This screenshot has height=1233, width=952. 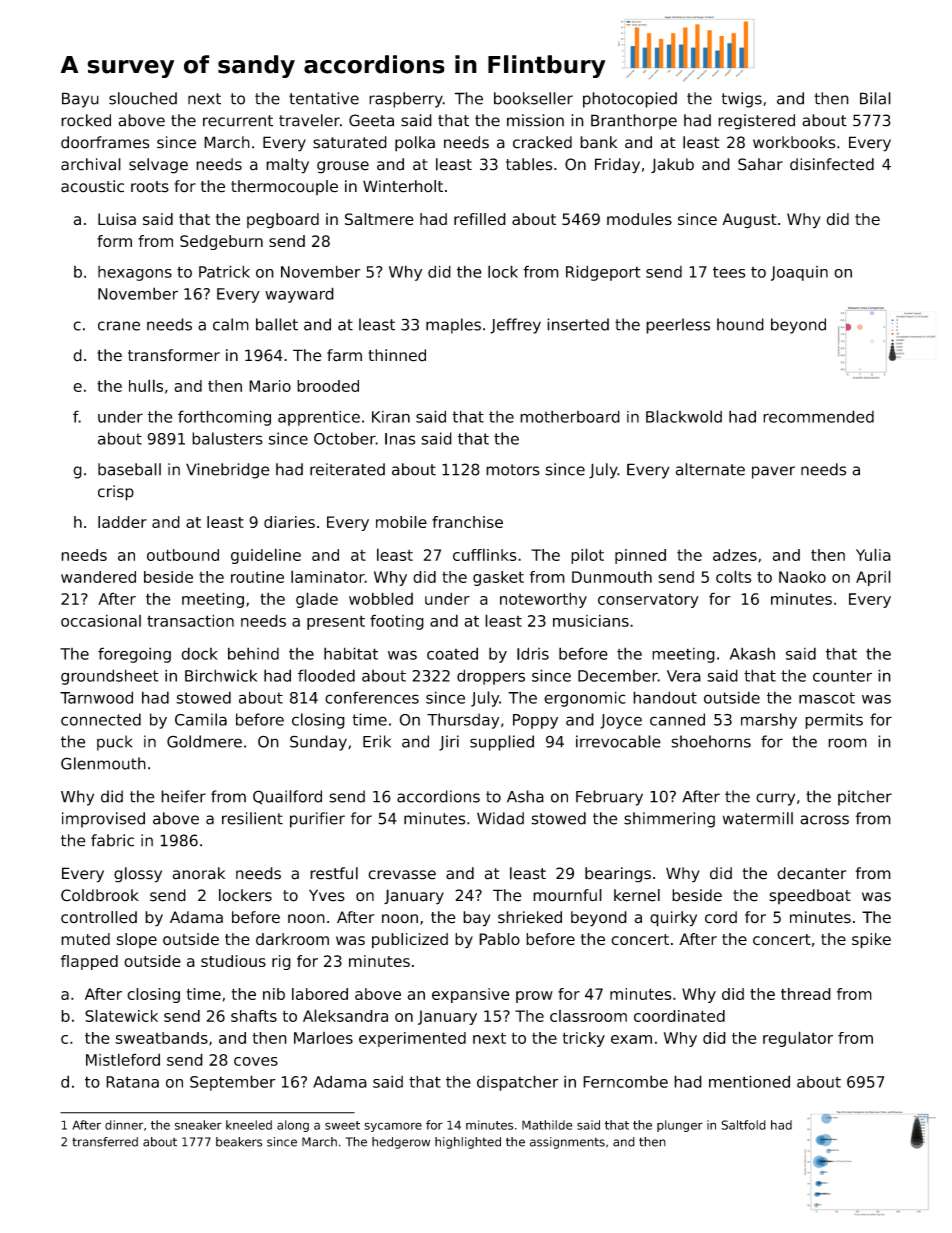 I want to click on controlled, so click(x=99, y=917).
